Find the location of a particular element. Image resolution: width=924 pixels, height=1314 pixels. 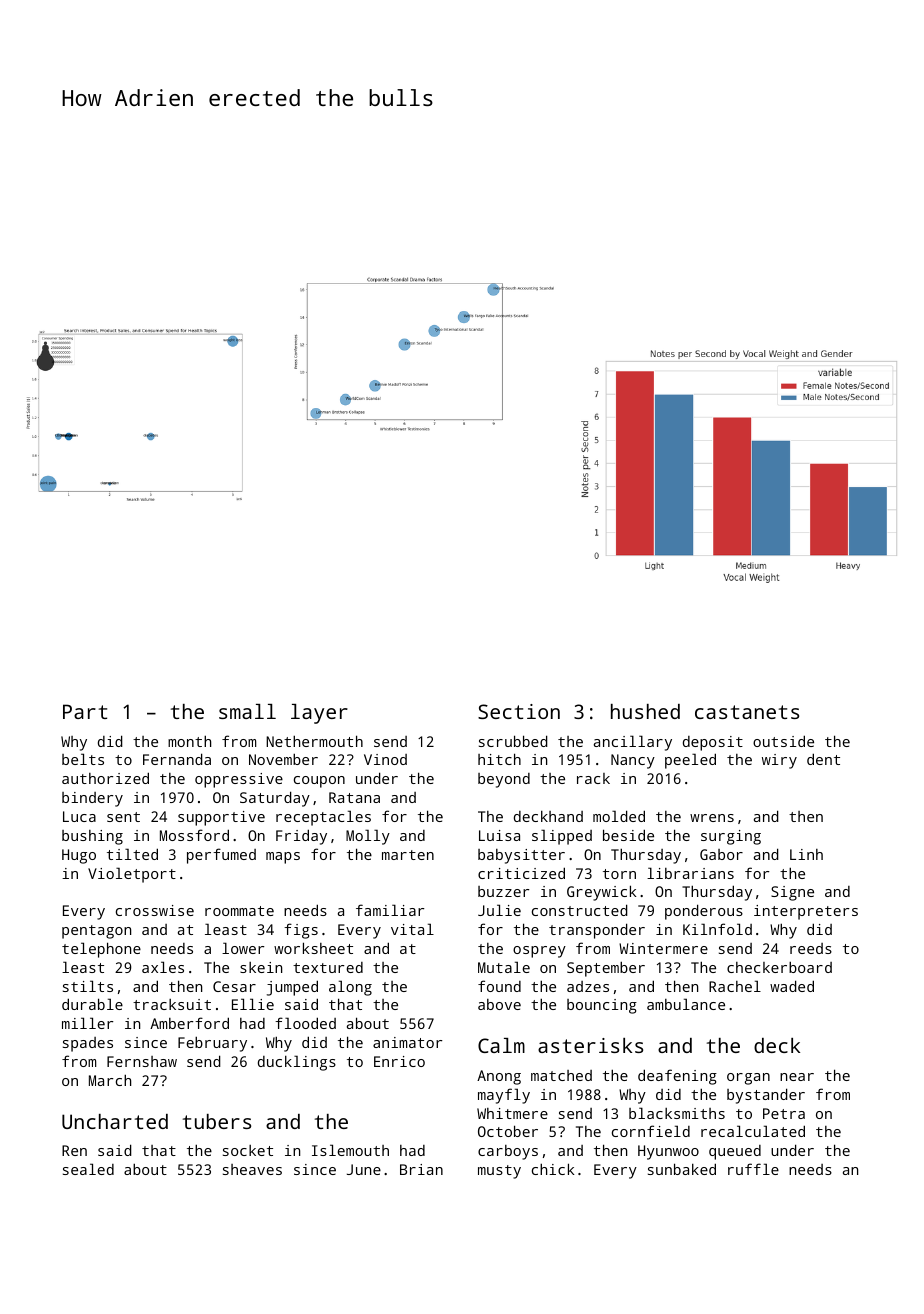

Amberford is located at coordinates (189, 1023).
